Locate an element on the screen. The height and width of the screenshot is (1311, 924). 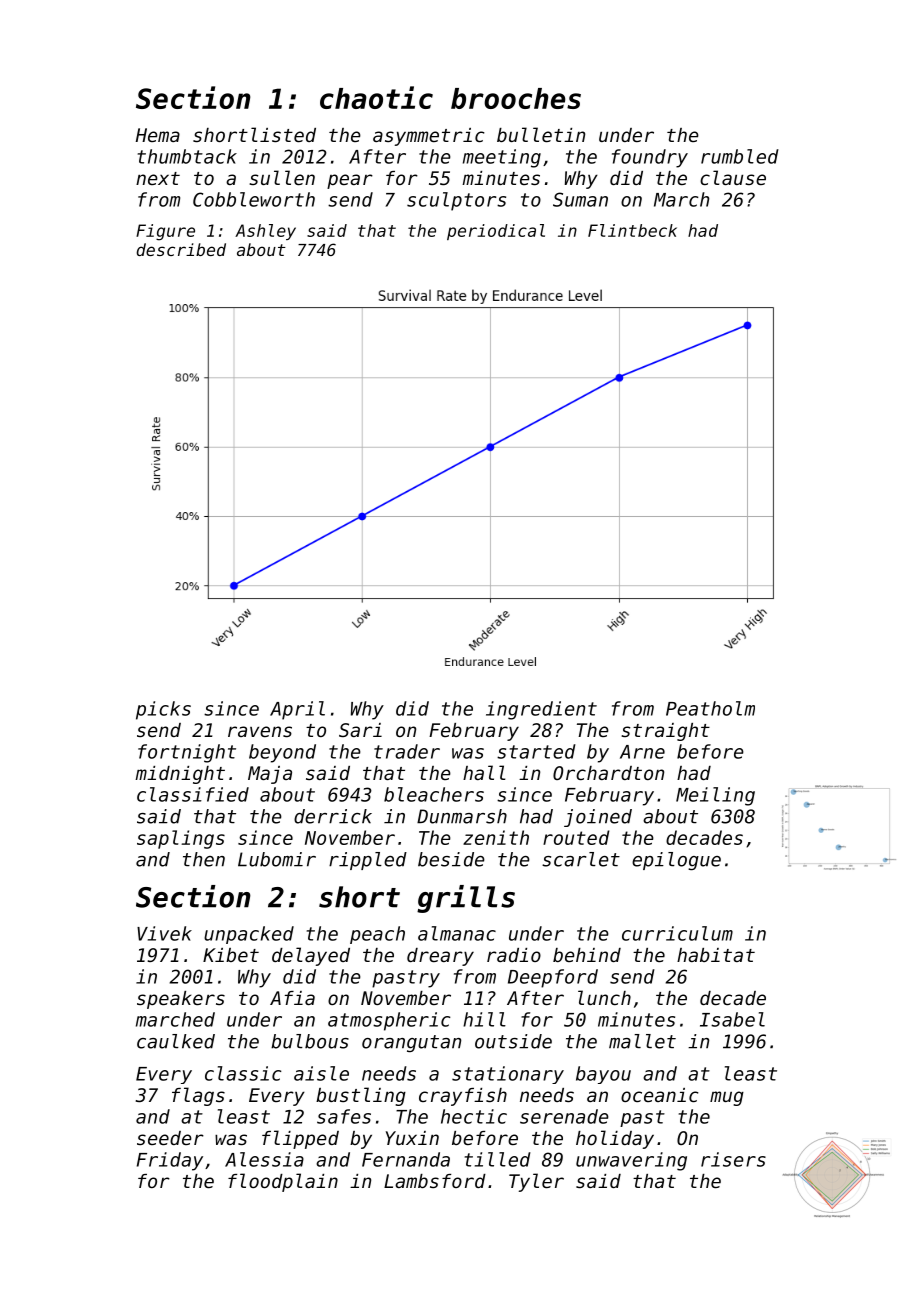
Peatholm is located at coordinates (710, 708).
